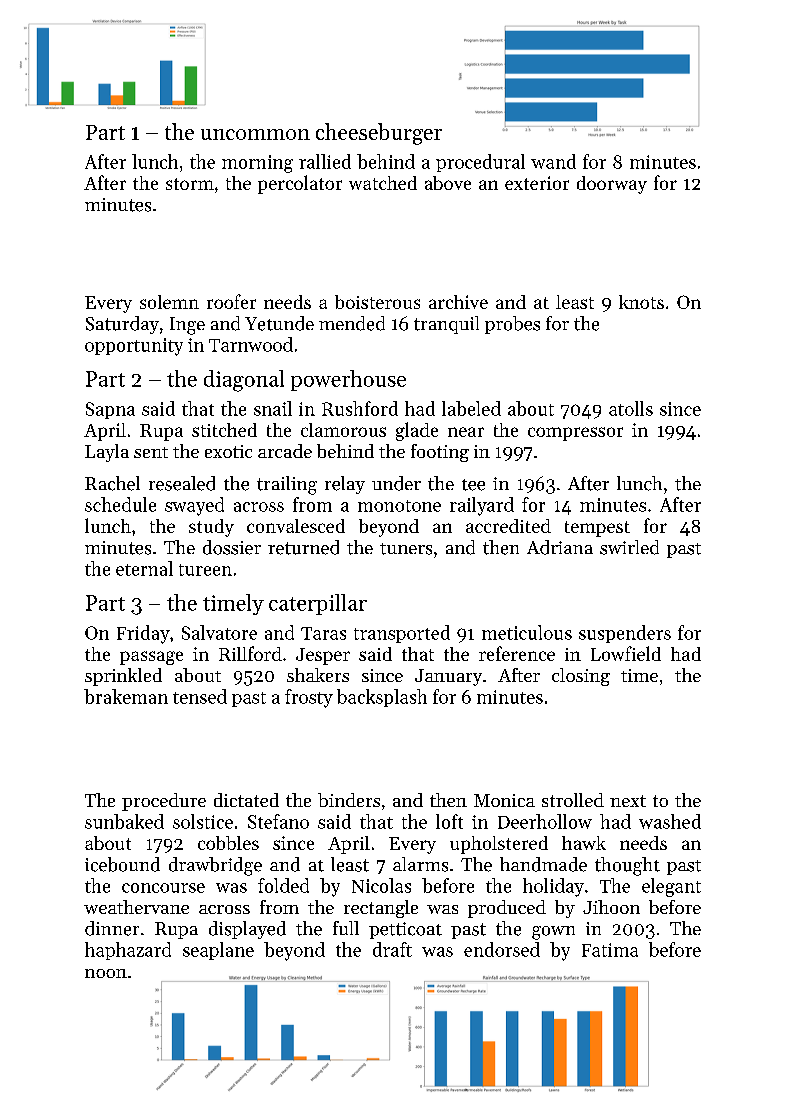 This page has width=786, height=1115. Describe the element at coordinates (382, 698) in the page. I see `backsplash` at that location.
